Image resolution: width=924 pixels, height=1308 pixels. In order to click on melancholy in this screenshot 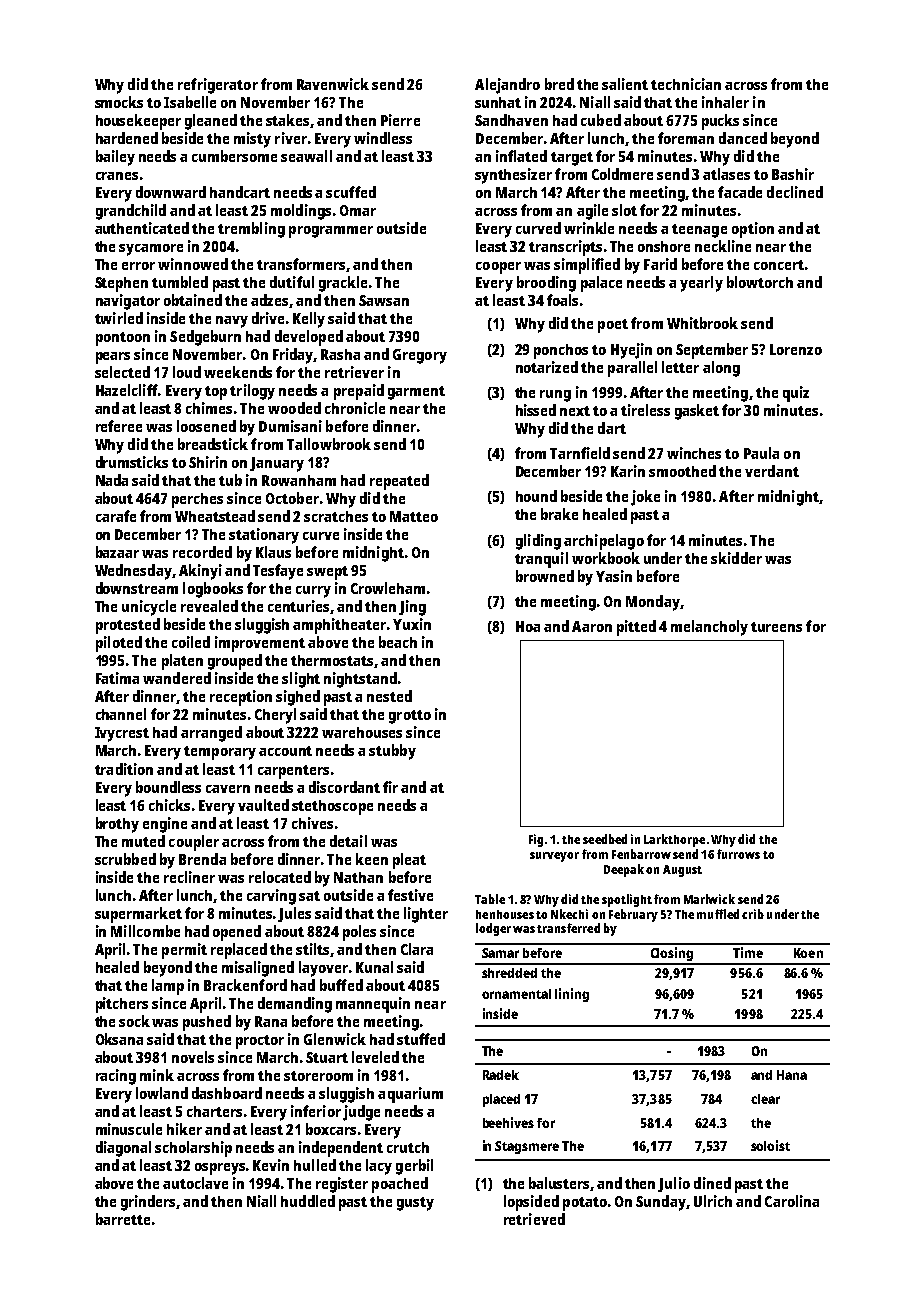, I will do `click(709, 628)`.
